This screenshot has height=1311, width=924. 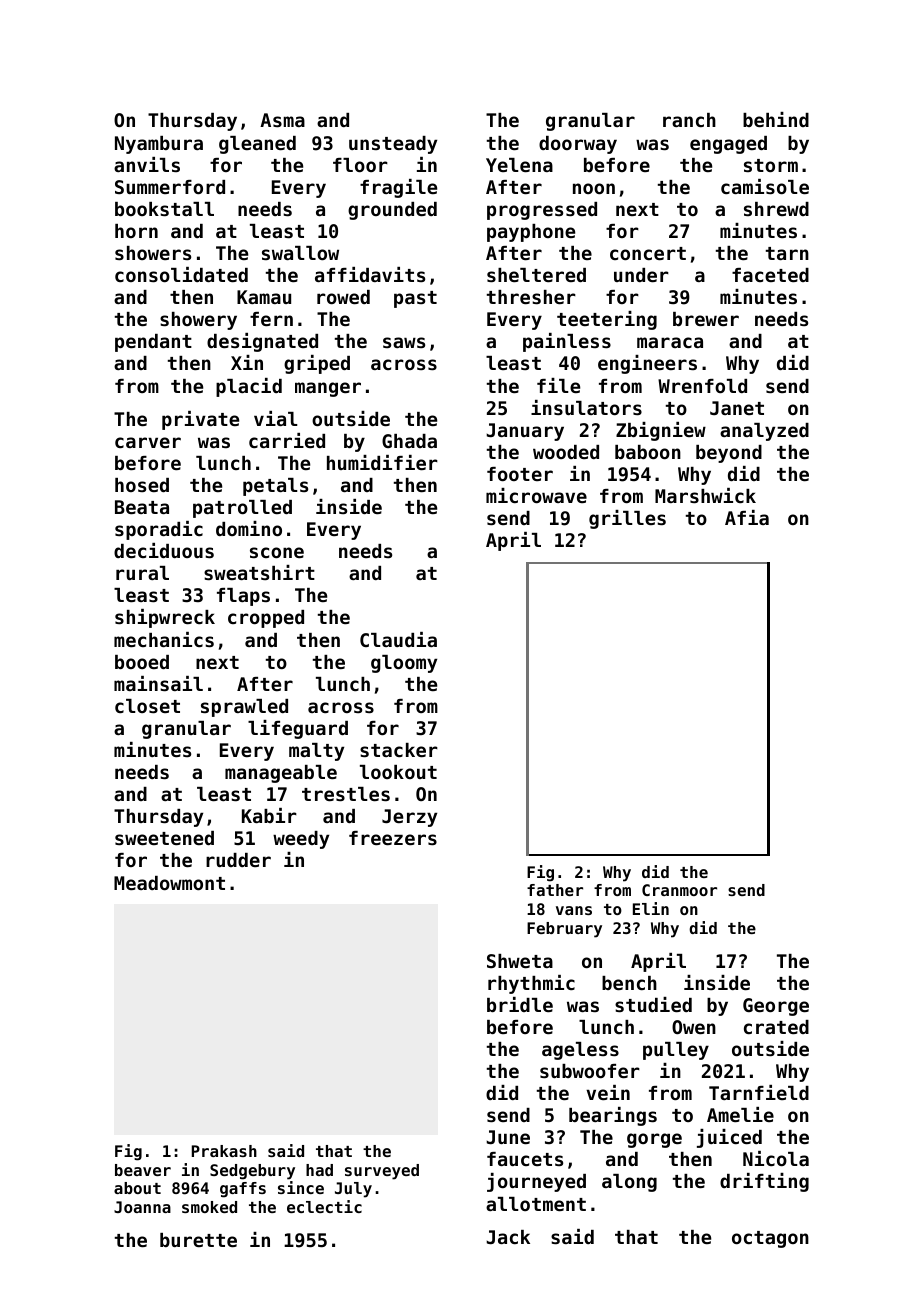 I want to click on beaver, so click(x=143, y=1170).
